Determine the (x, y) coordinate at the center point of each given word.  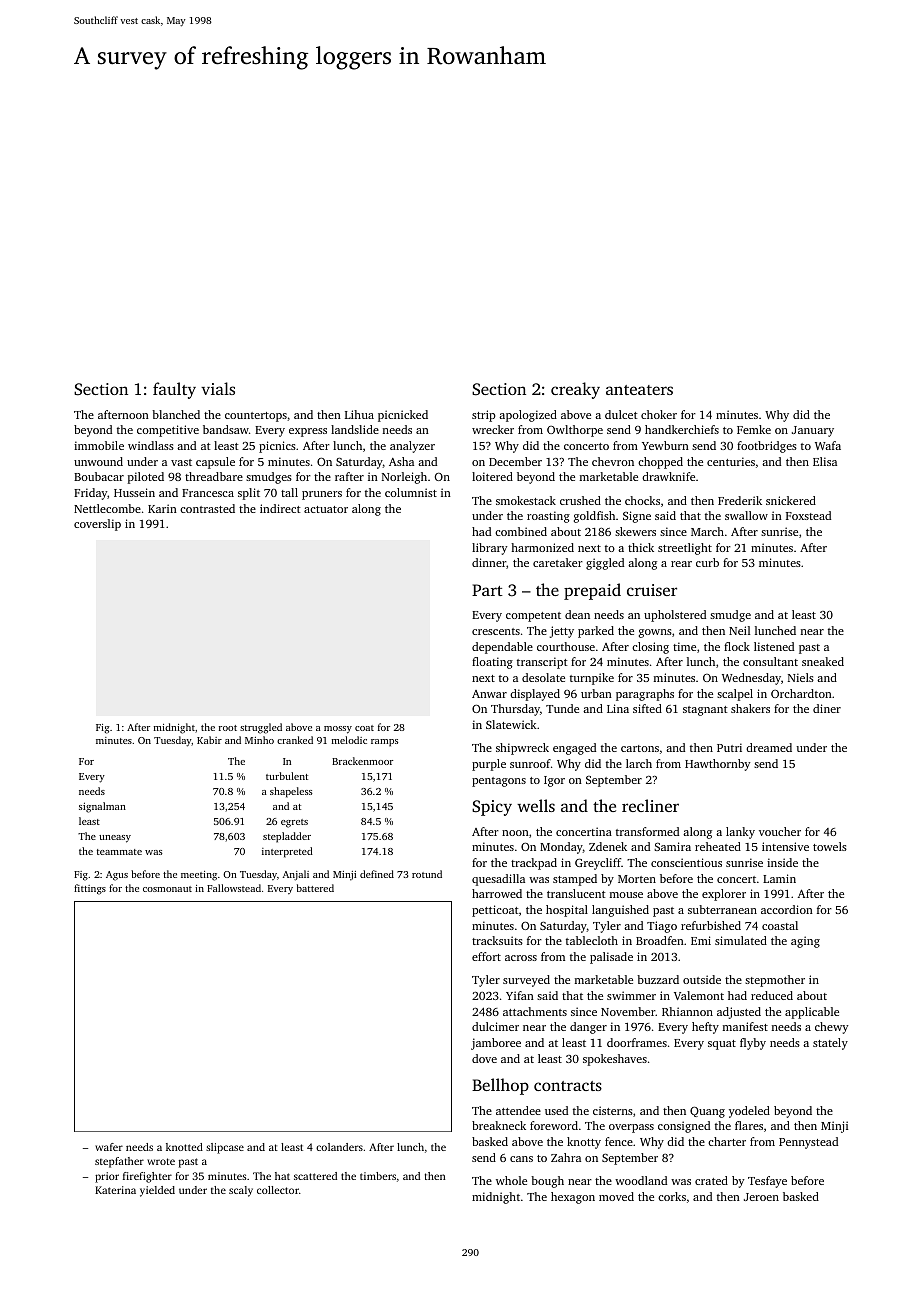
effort (486, 956)
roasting (548, 517)
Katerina (115, 1190)
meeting (199, 876)
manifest (745, 1026)
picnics (277, 447)
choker (659, 414)
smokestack (526, 500)
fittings (90, 889)
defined (377, 874)
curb (707, 562)
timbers (378, 1176)
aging (805, 942)
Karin (162, 508)
